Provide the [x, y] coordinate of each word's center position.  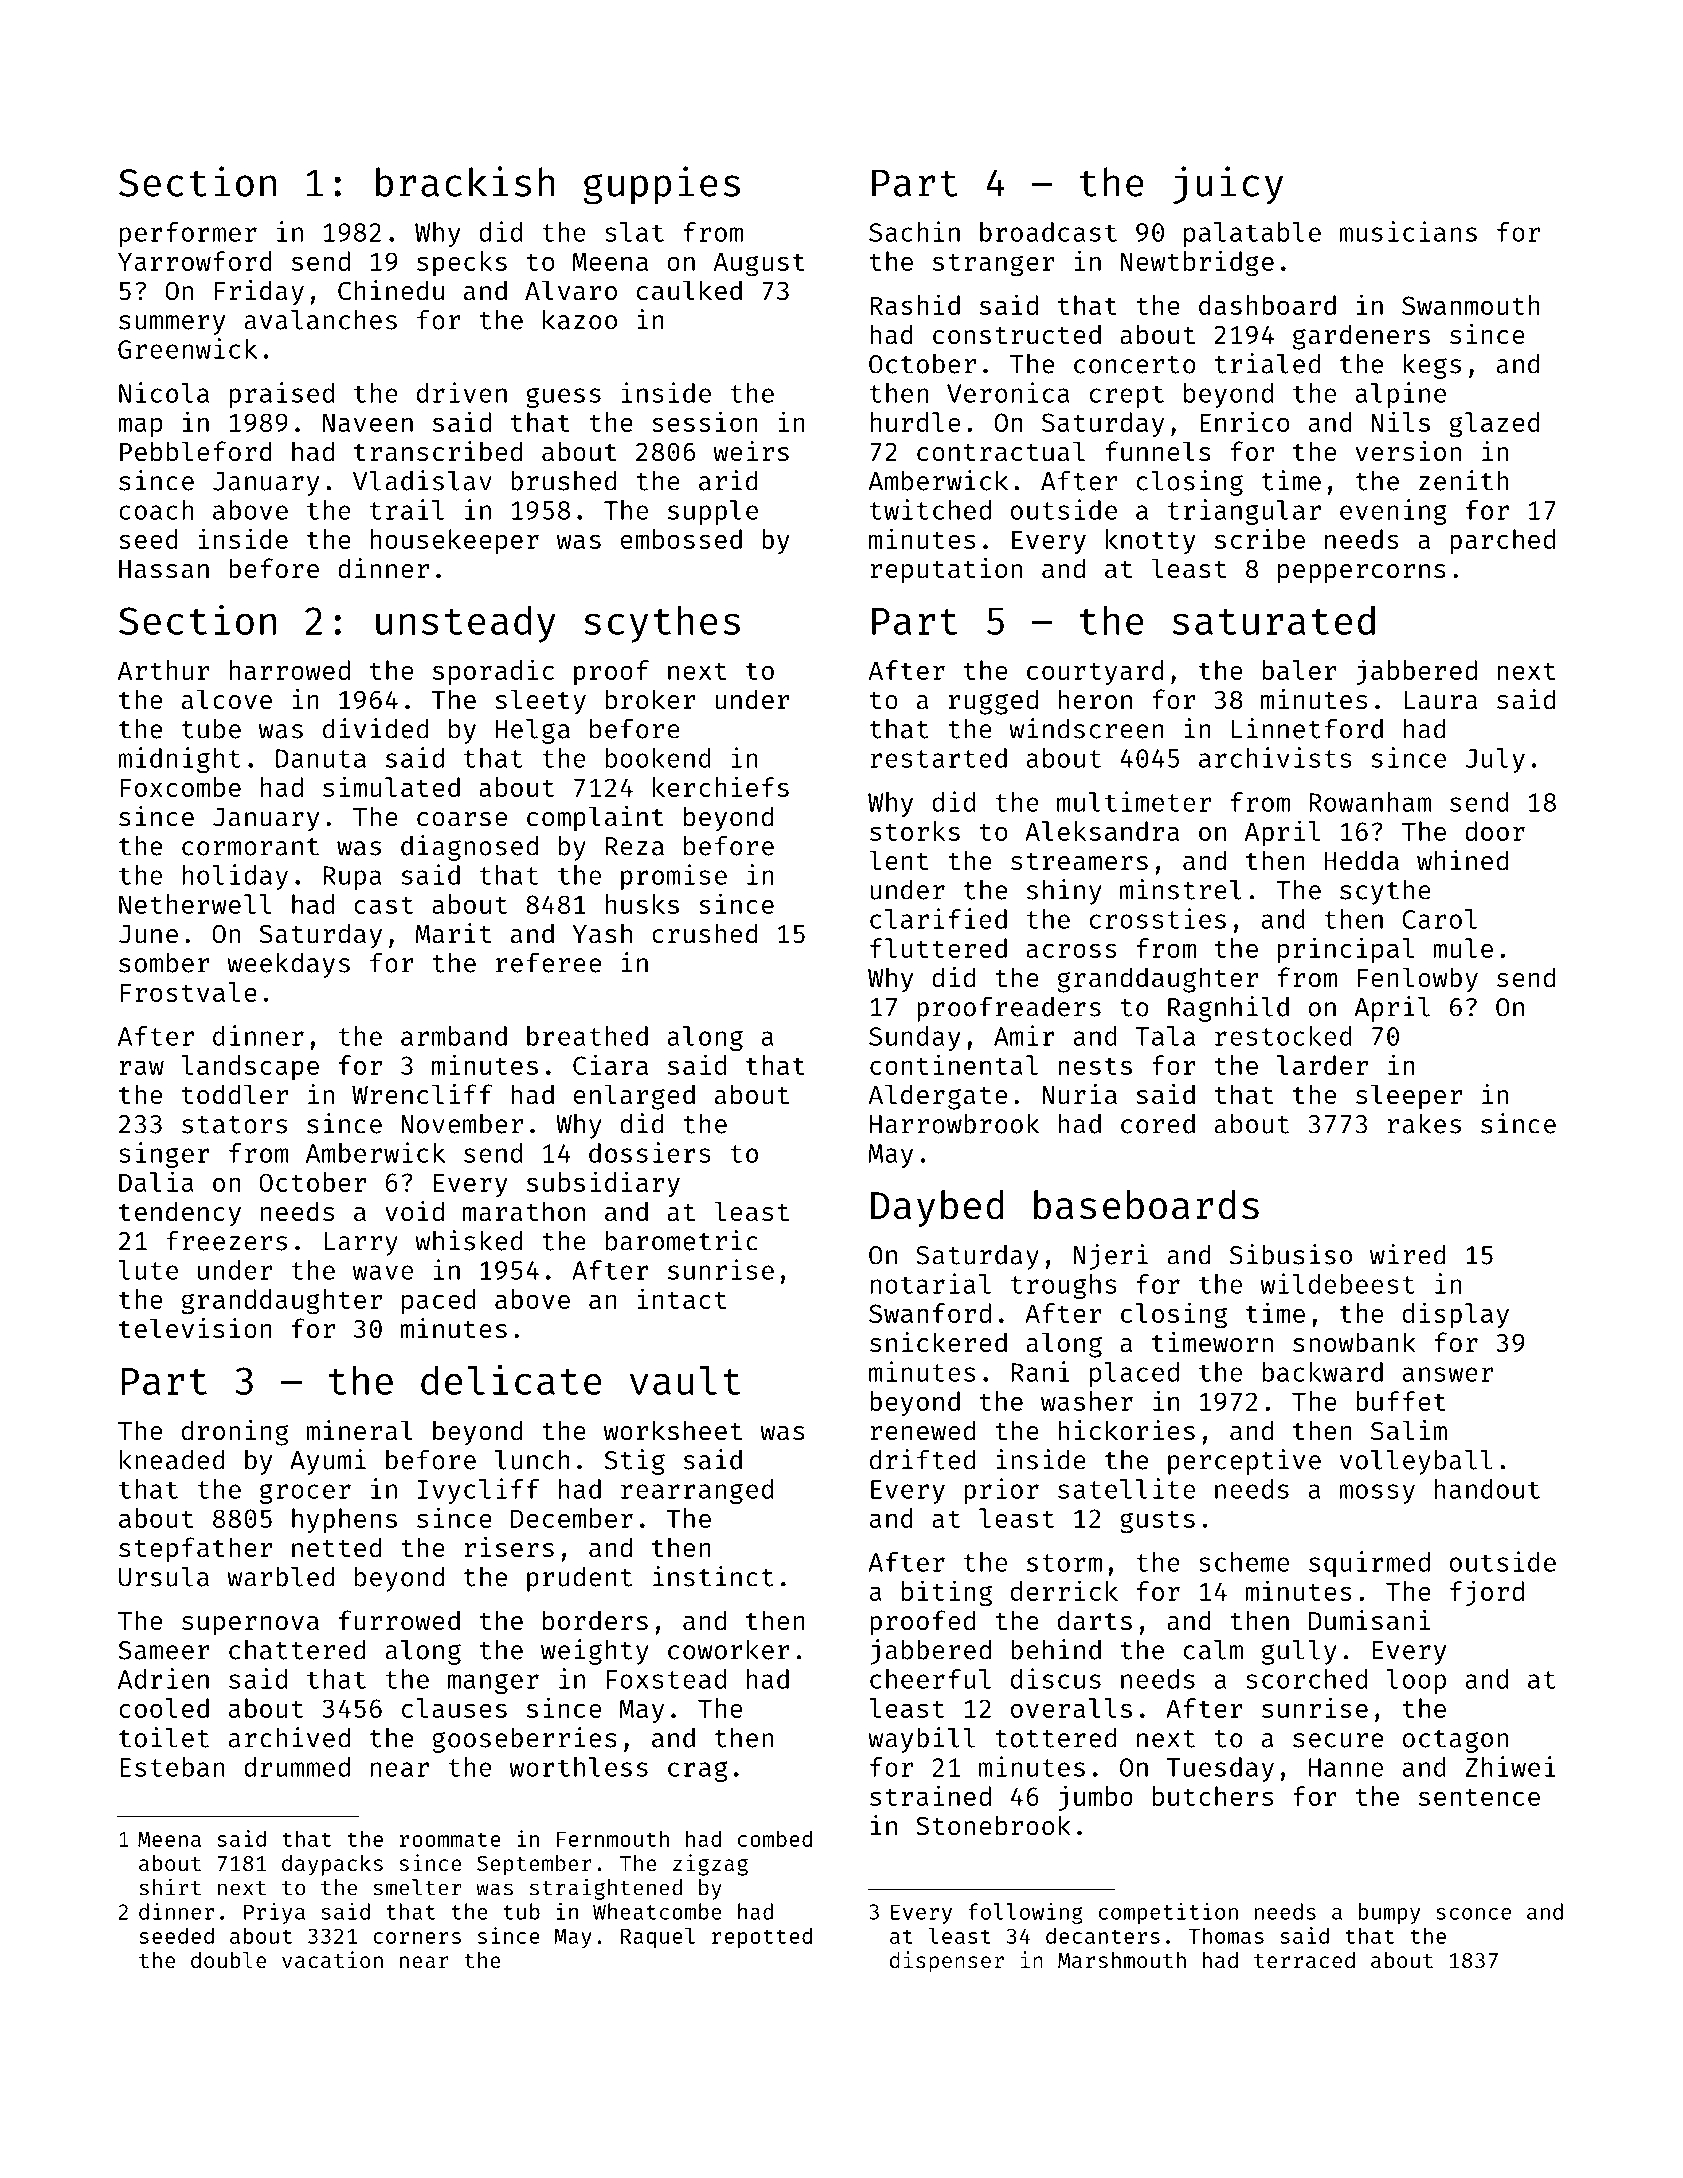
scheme [1244, 1562]
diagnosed [469, 848]
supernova [250, 1626]
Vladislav [422, 480]
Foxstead [666, 1679]
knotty [1151, 541]
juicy [1228, 185]
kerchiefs [721, 786]
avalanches [320, 320]
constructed [1017, 334]
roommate [450, 1839]
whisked [468, 1240]
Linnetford [1307, 728]
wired [1408, 1254]
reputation [946, 571]
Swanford [930, 1313]
